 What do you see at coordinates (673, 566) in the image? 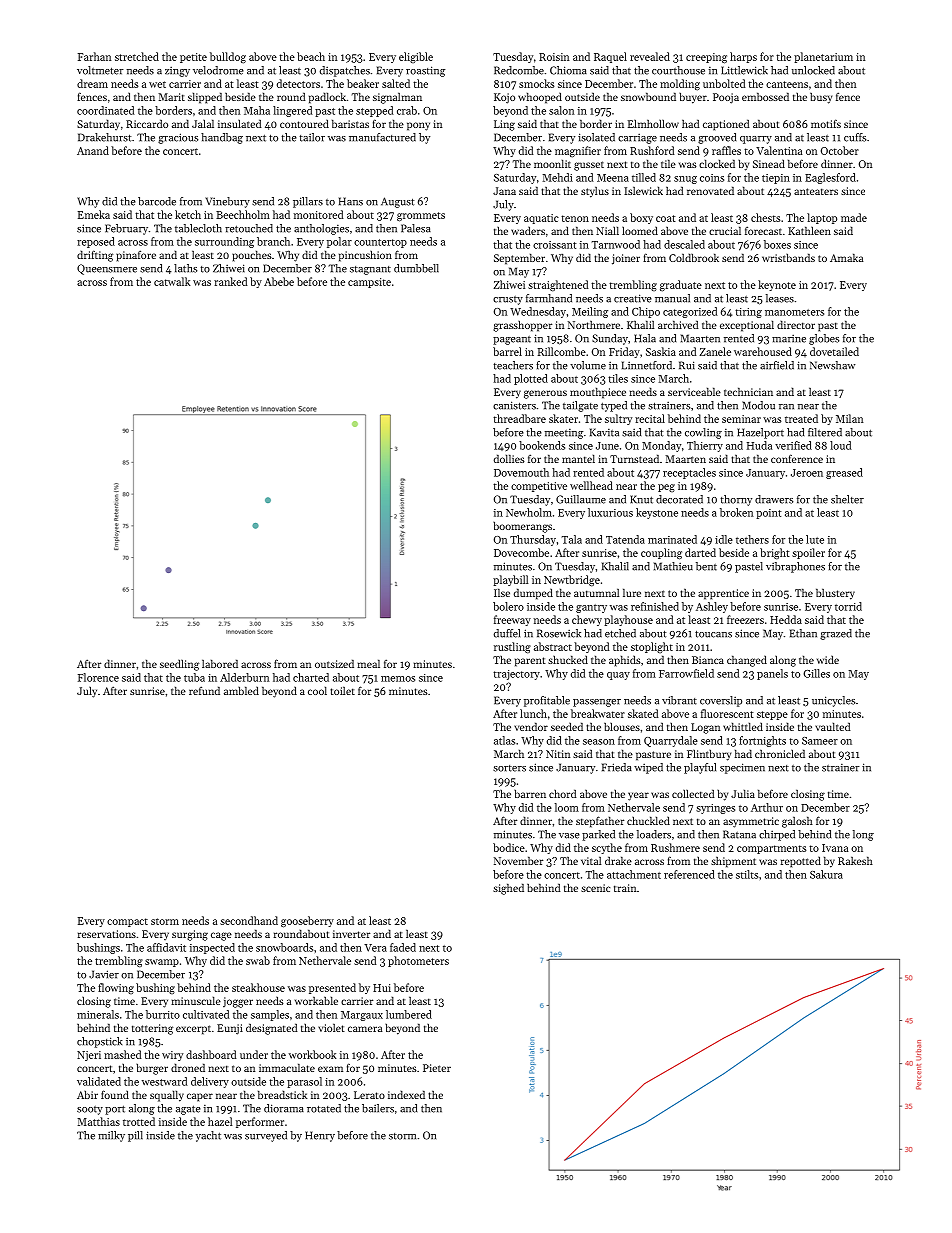
I see `Mathieu` at bounding box center [673, 566].
